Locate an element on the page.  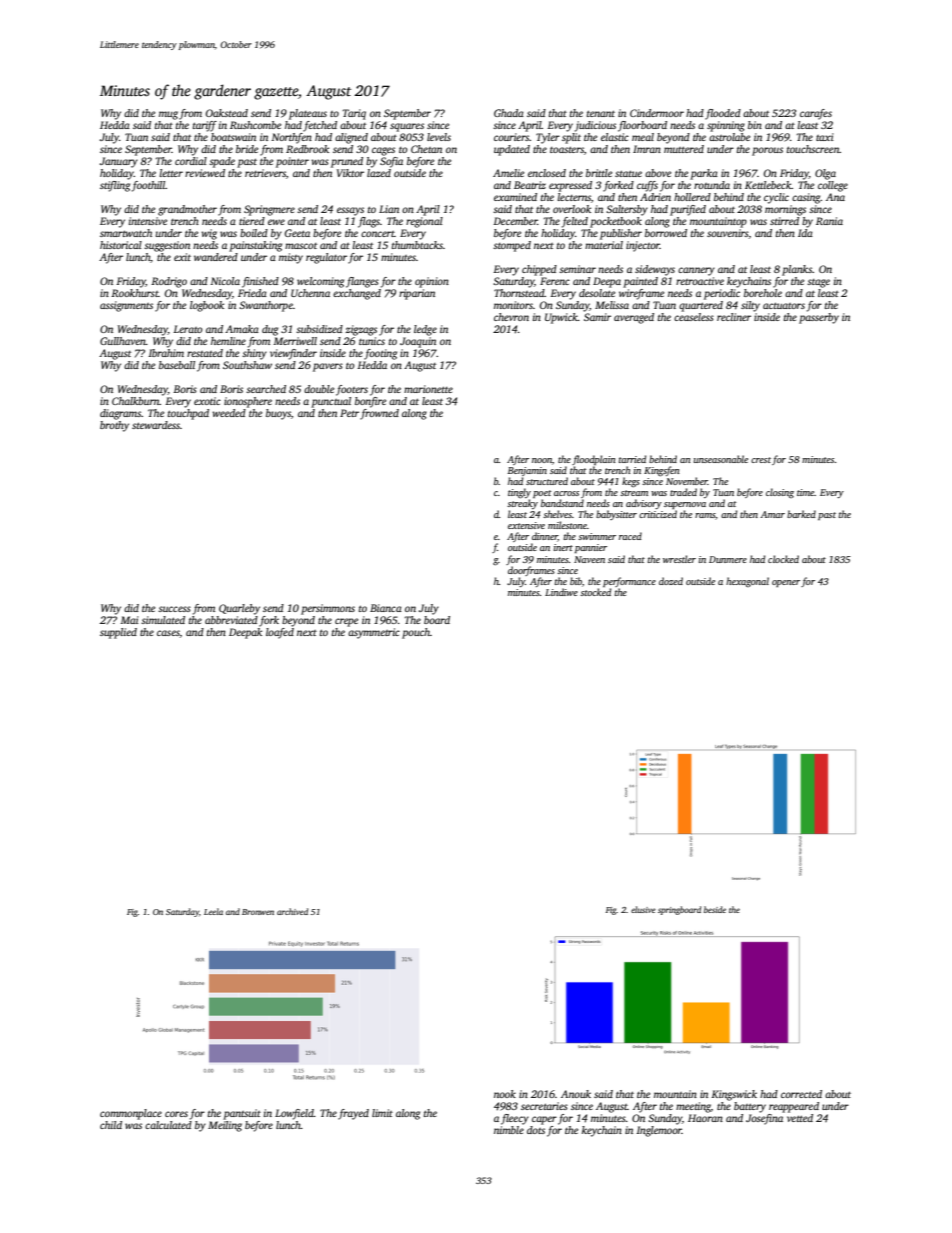
pointer is located at coordinates (292, 162).
